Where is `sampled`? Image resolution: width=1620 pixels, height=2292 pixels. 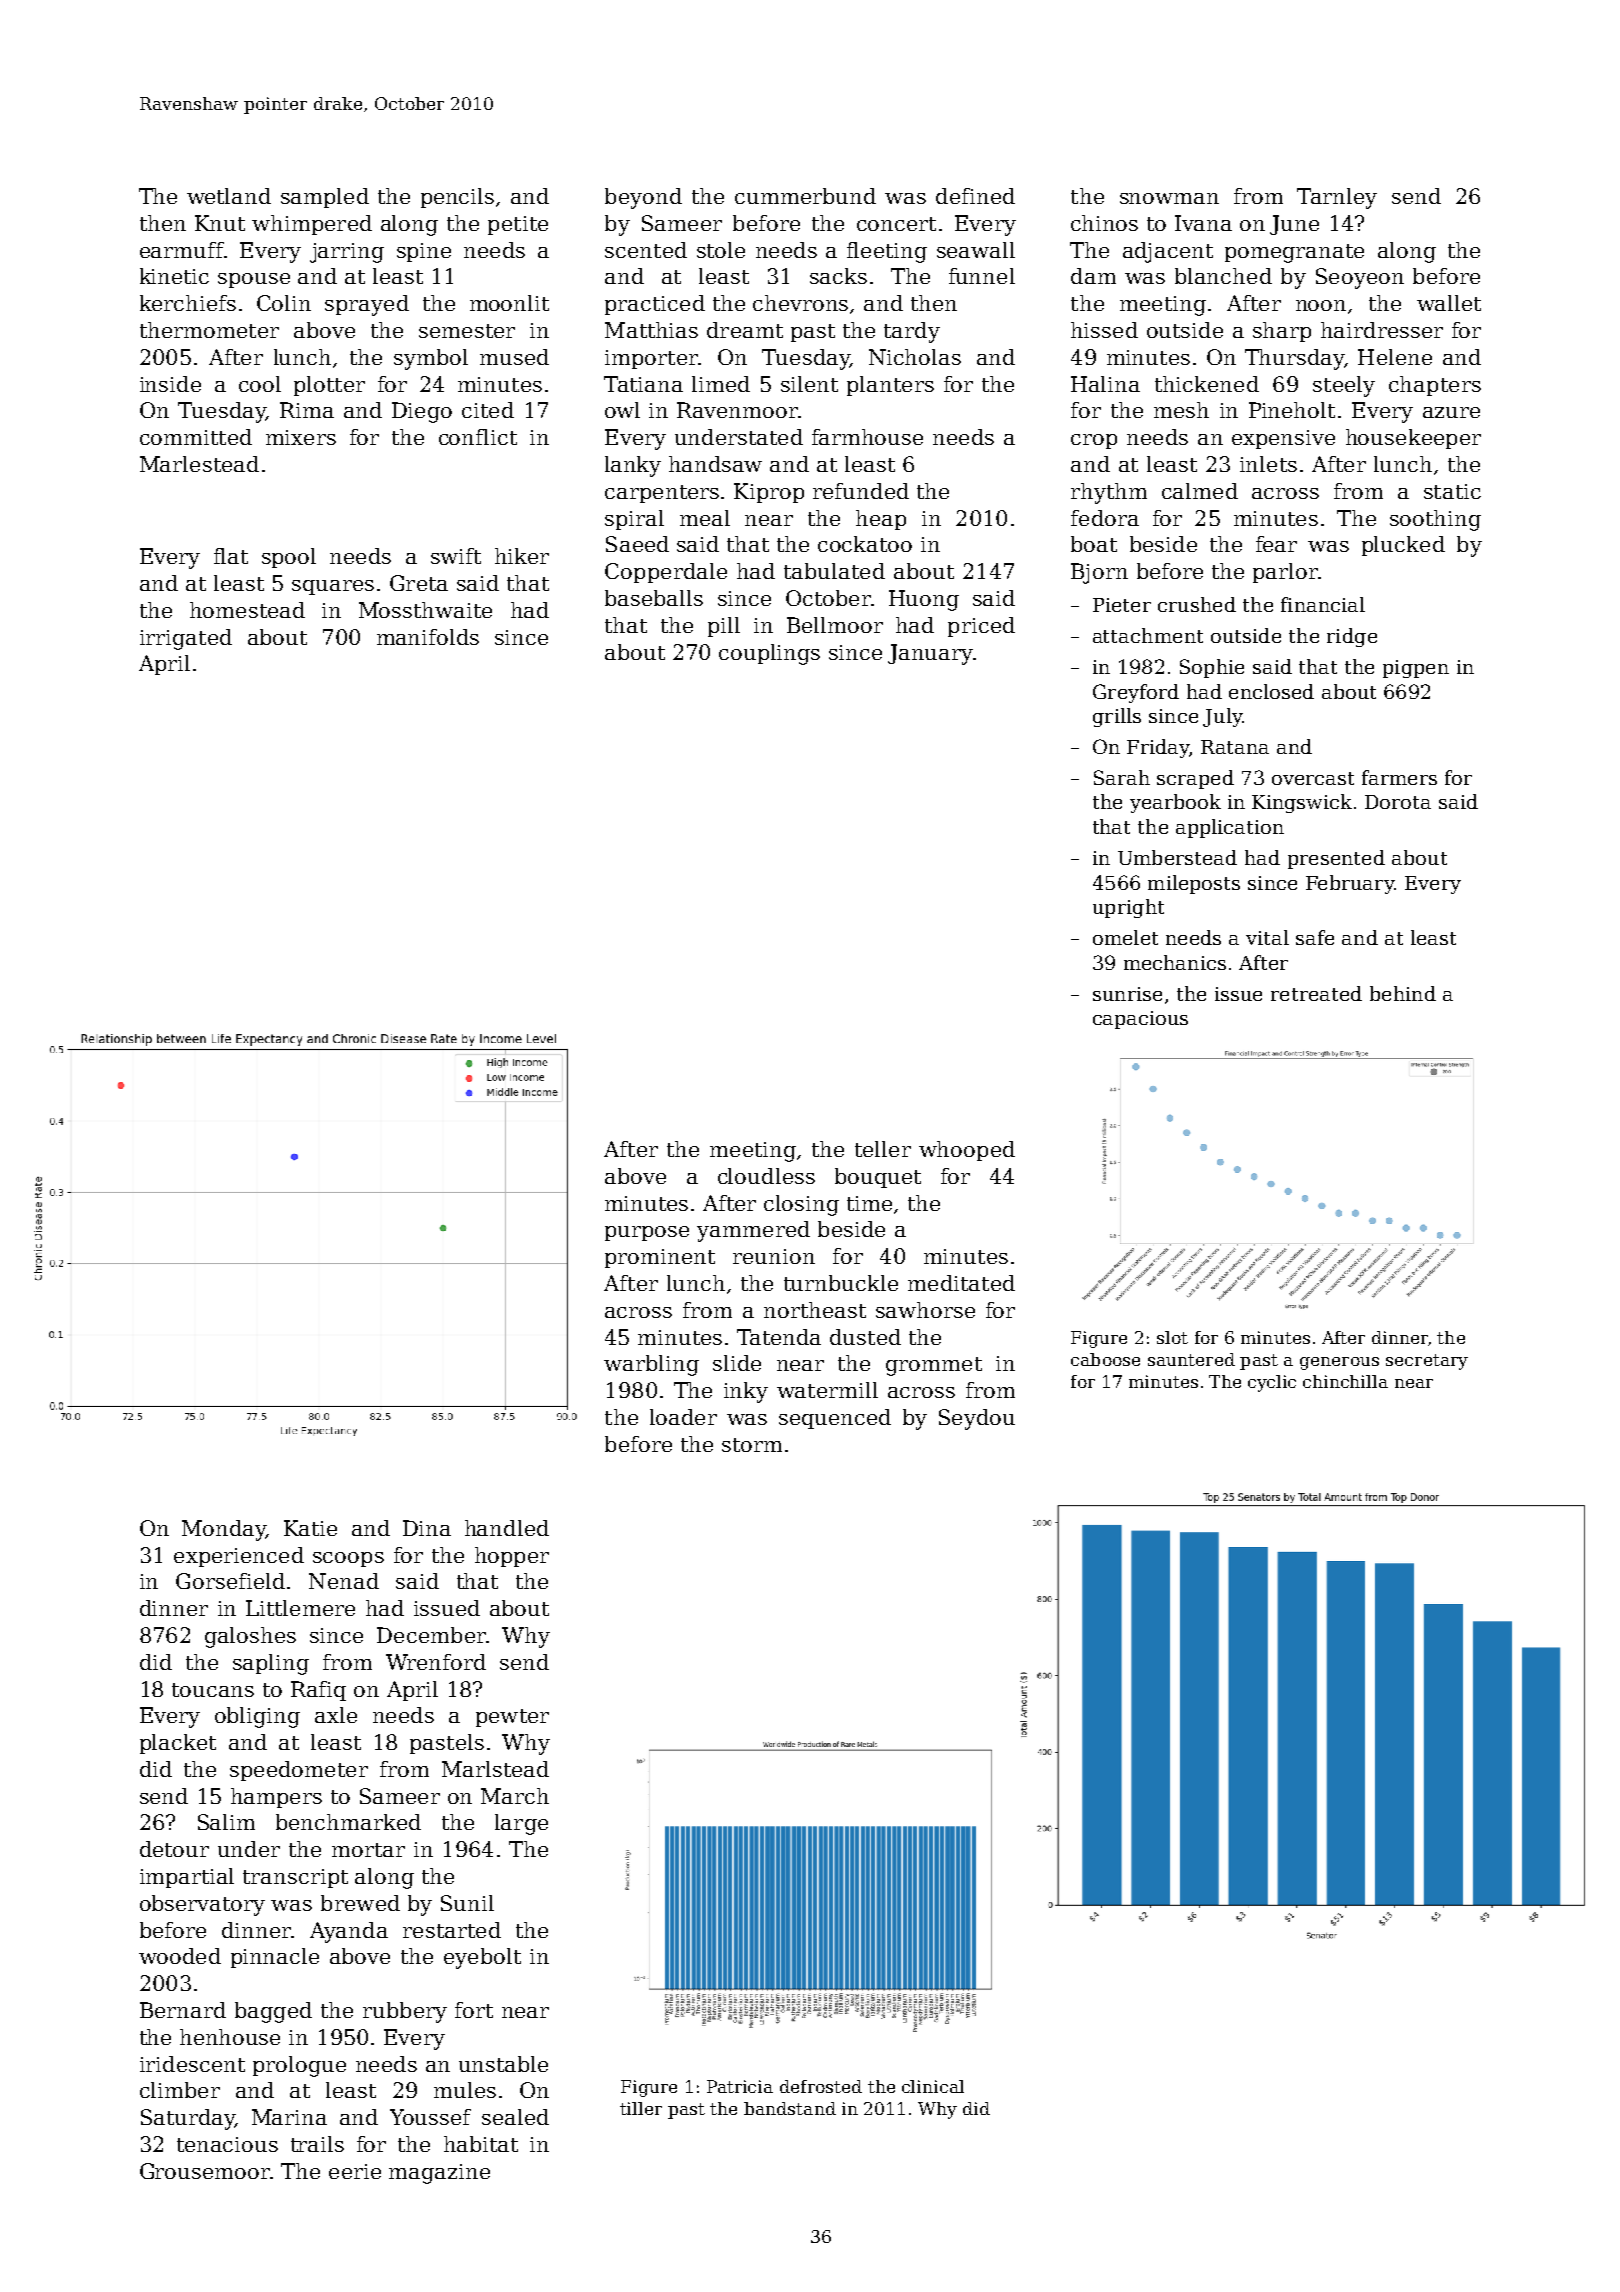 sampled is located at coordinates (325, 198).
